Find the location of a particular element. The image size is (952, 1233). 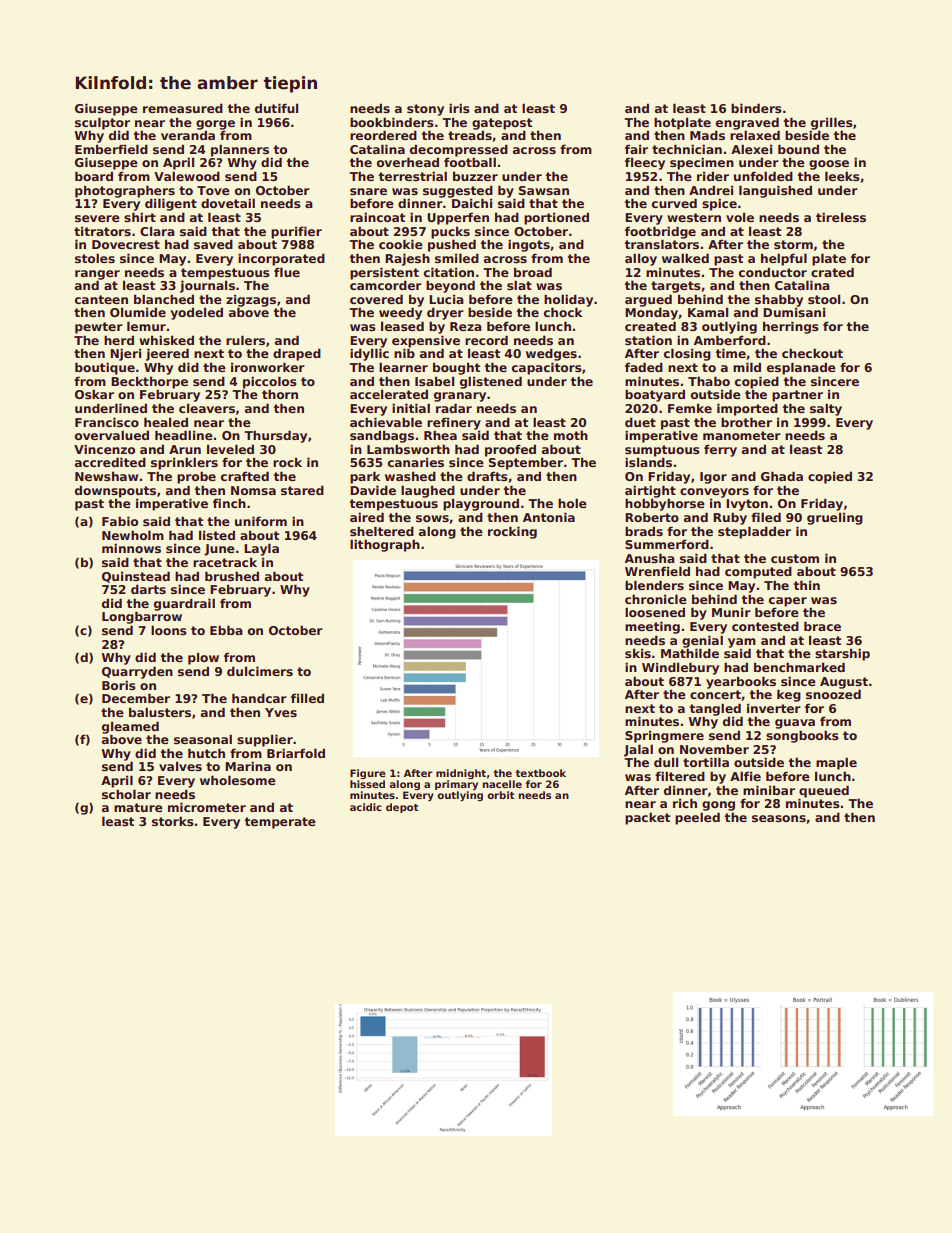

leveled is located at coordinates (230, 449).
